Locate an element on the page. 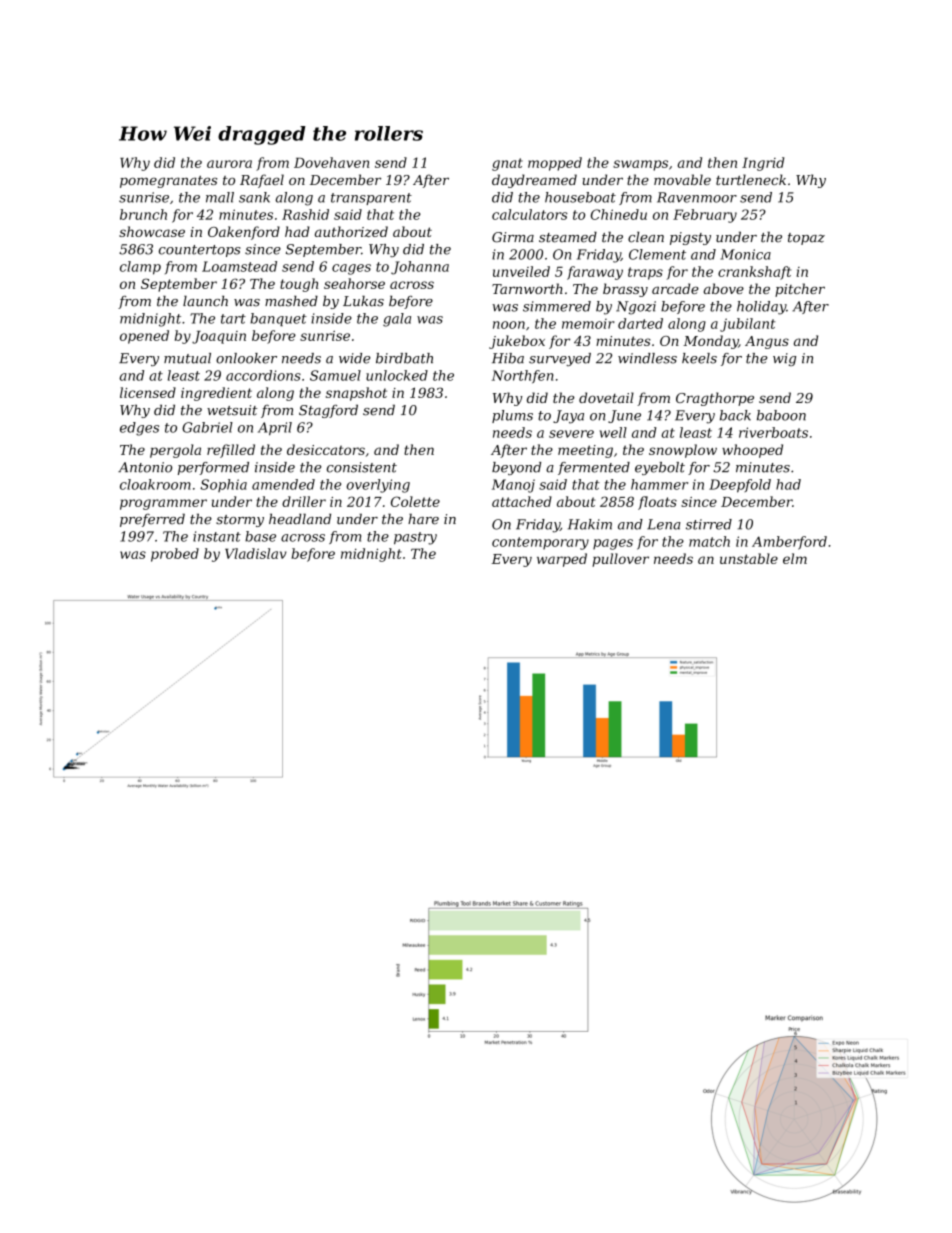 Image resolution: width=952 pixels, height=1233 pixels. desiccators is located at coordinates (326, 449).
